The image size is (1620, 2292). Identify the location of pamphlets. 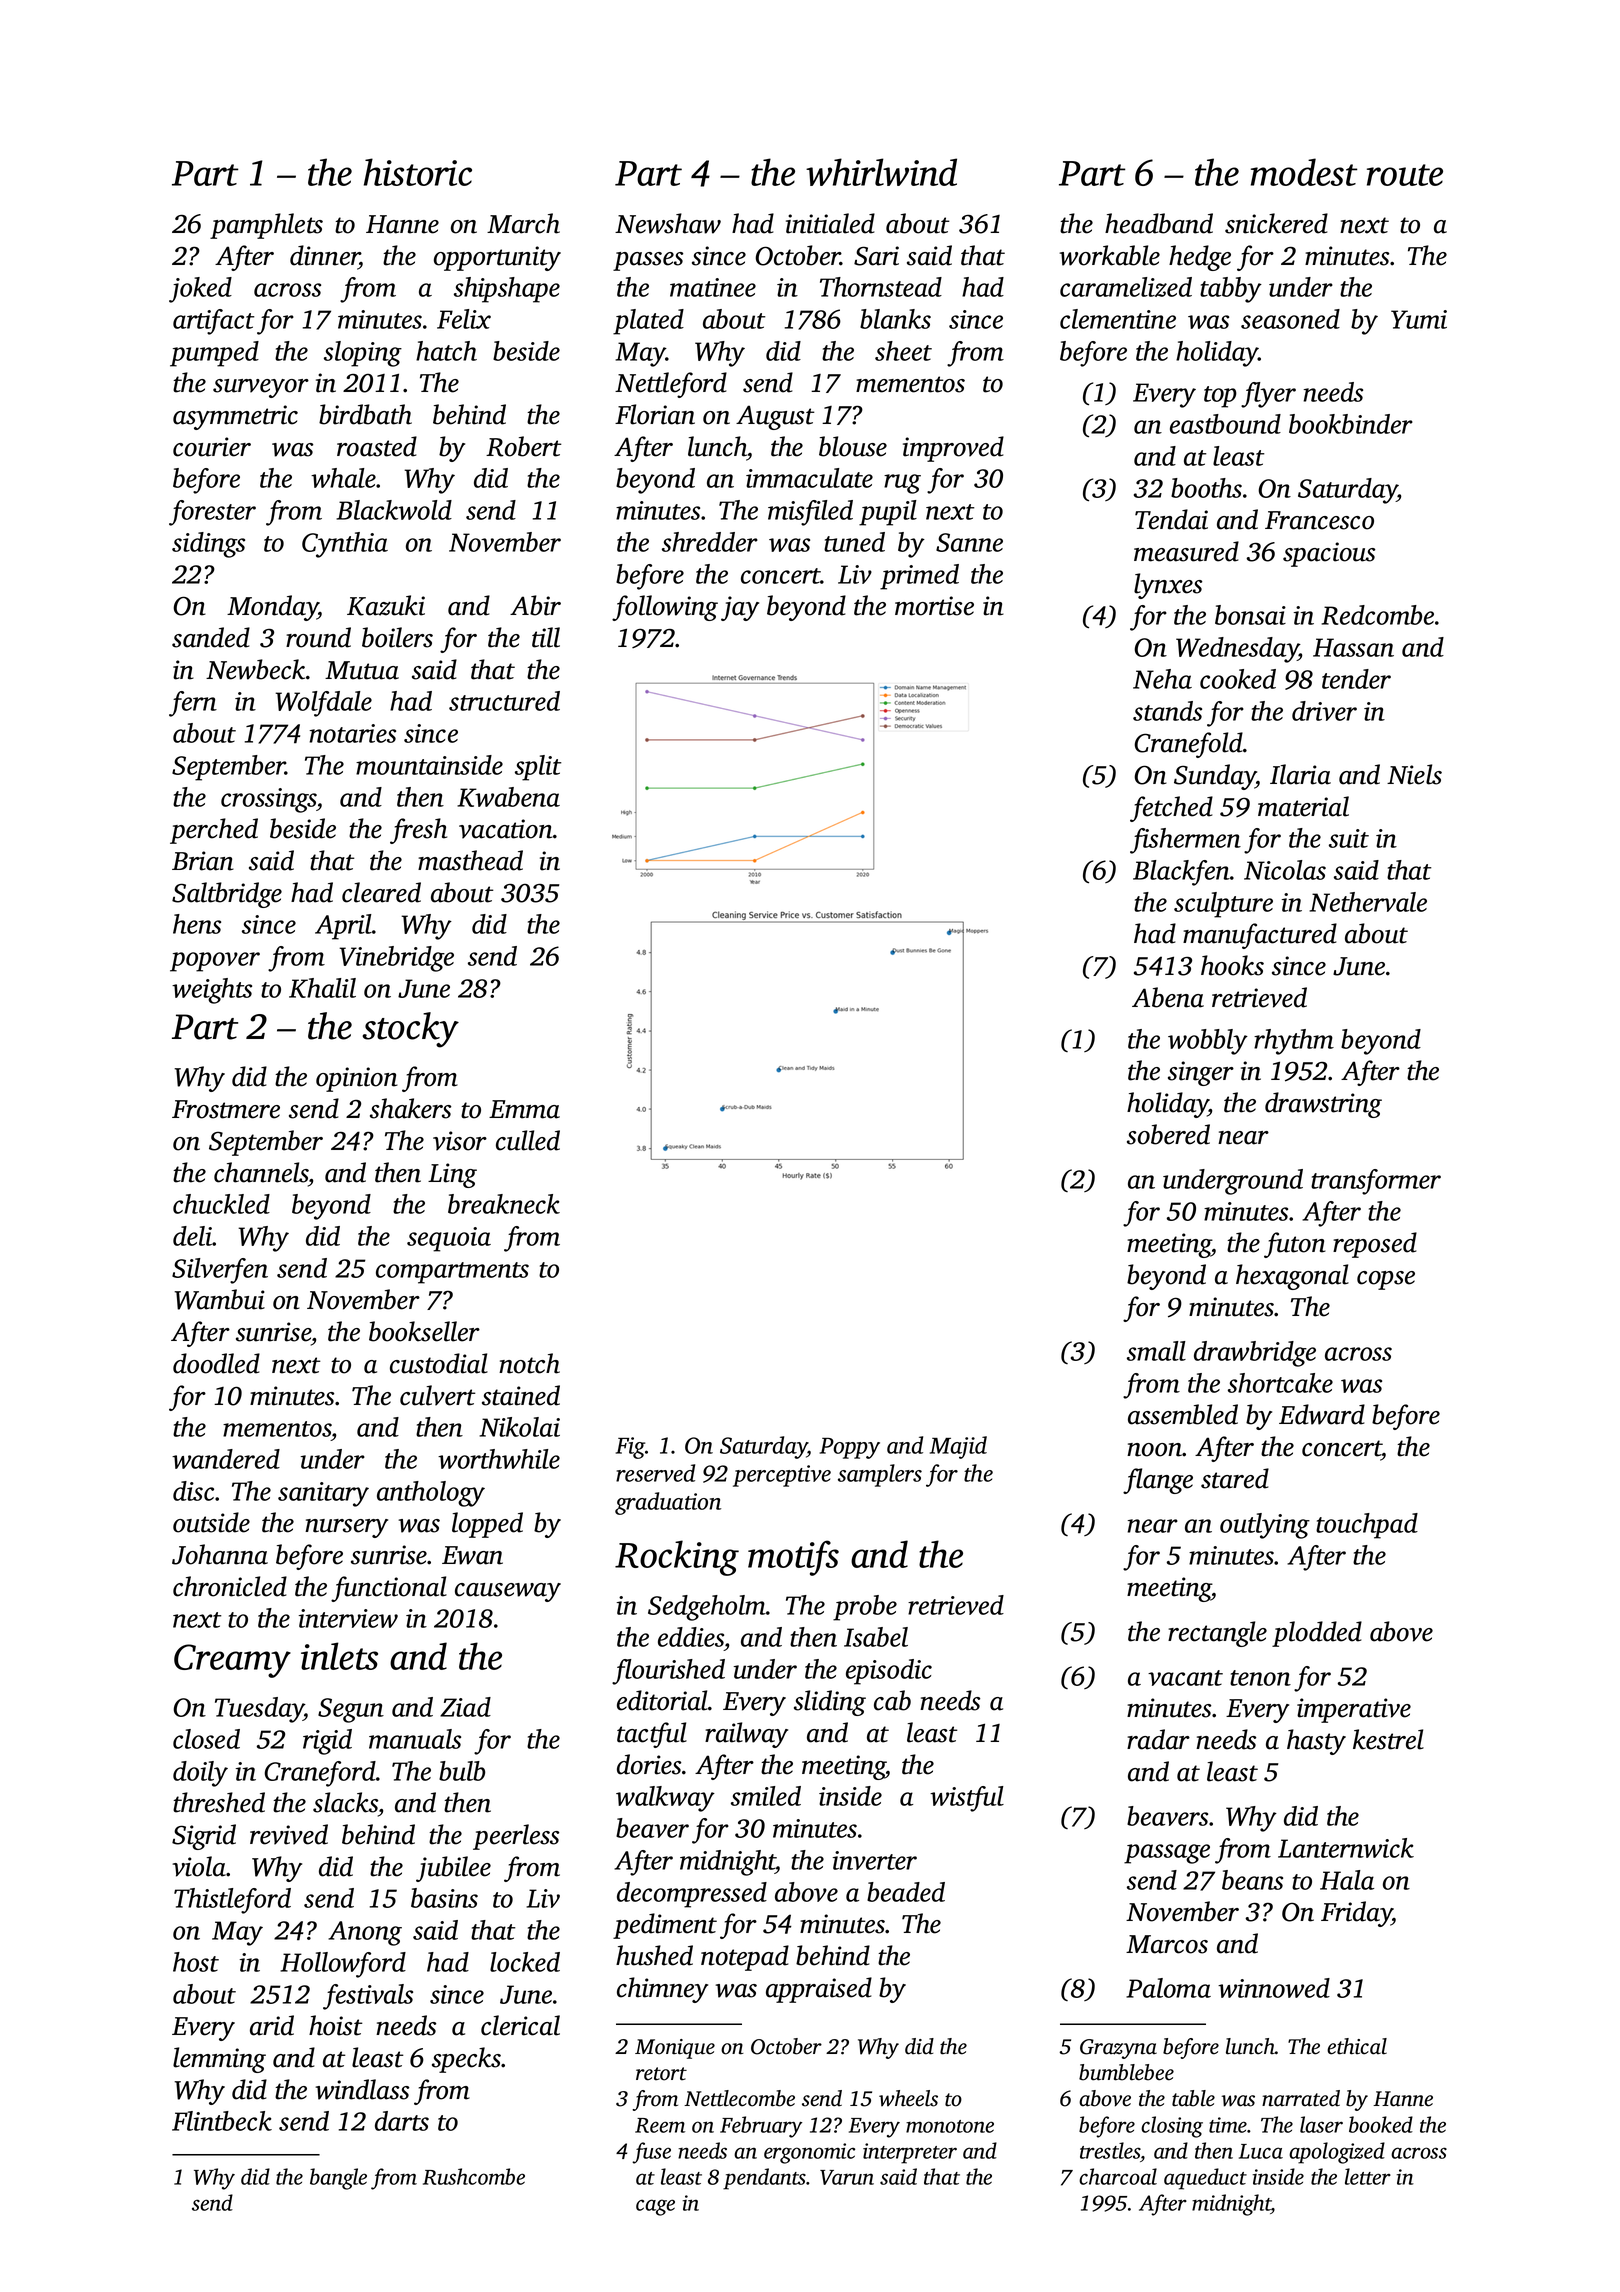
(266, 226).
